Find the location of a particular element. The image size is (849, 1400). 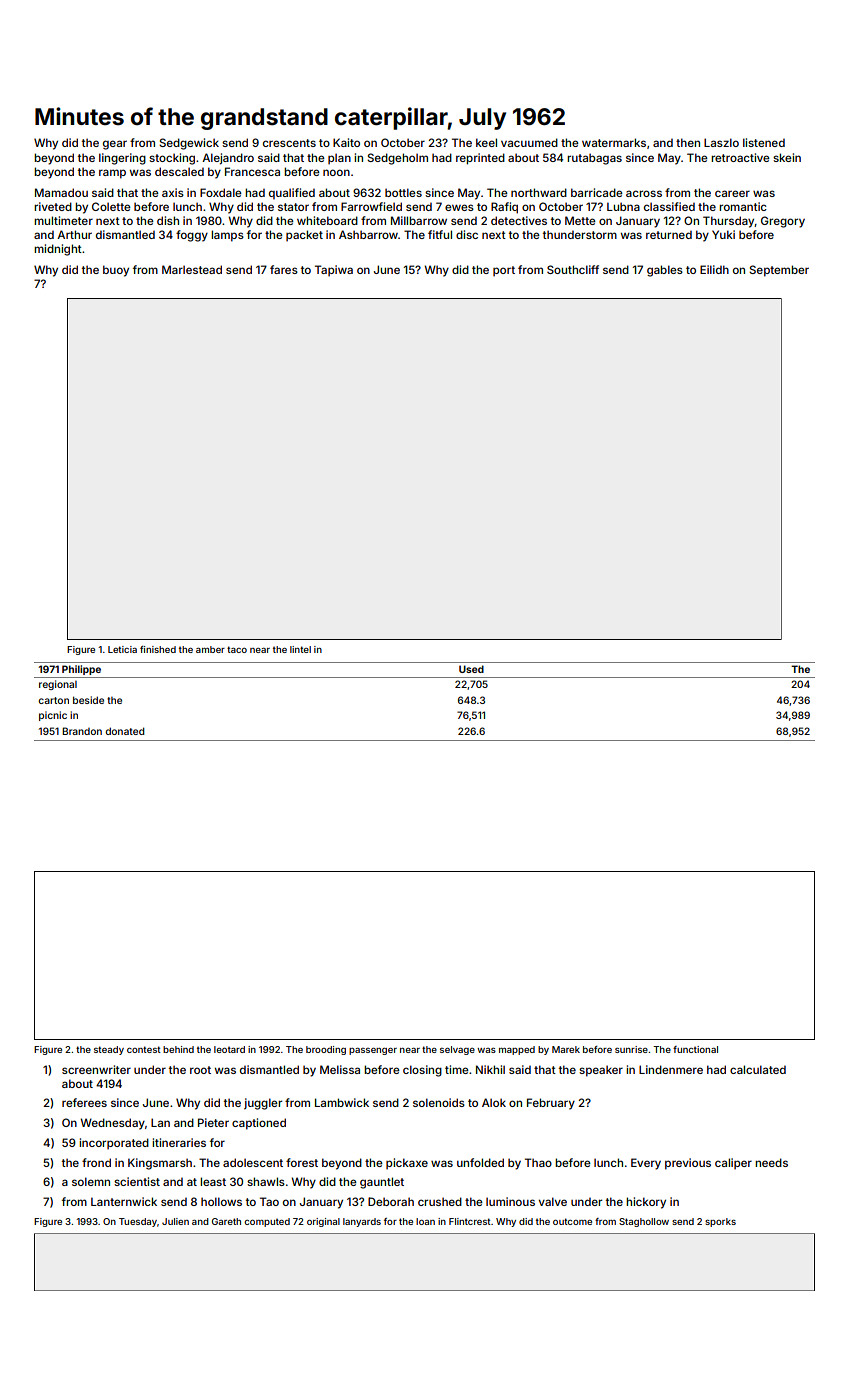

lintel is located at coordinates (300, 649).
